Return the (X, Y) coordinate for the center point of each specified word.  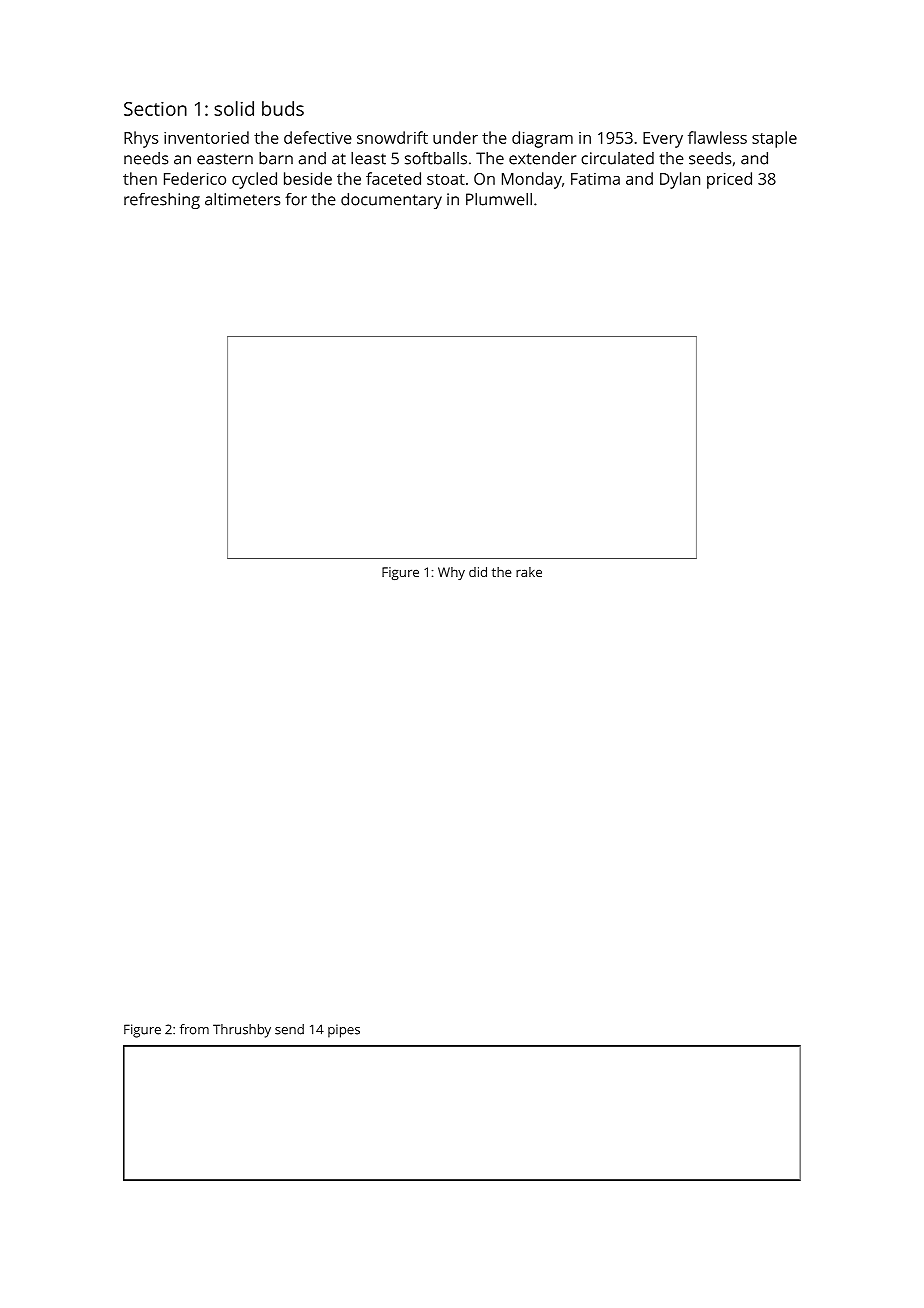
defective (318, 137)
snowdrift (392, 137)
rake (529, 572)
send (289, 1029)
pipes (344, 1031)
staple (774, 139)
